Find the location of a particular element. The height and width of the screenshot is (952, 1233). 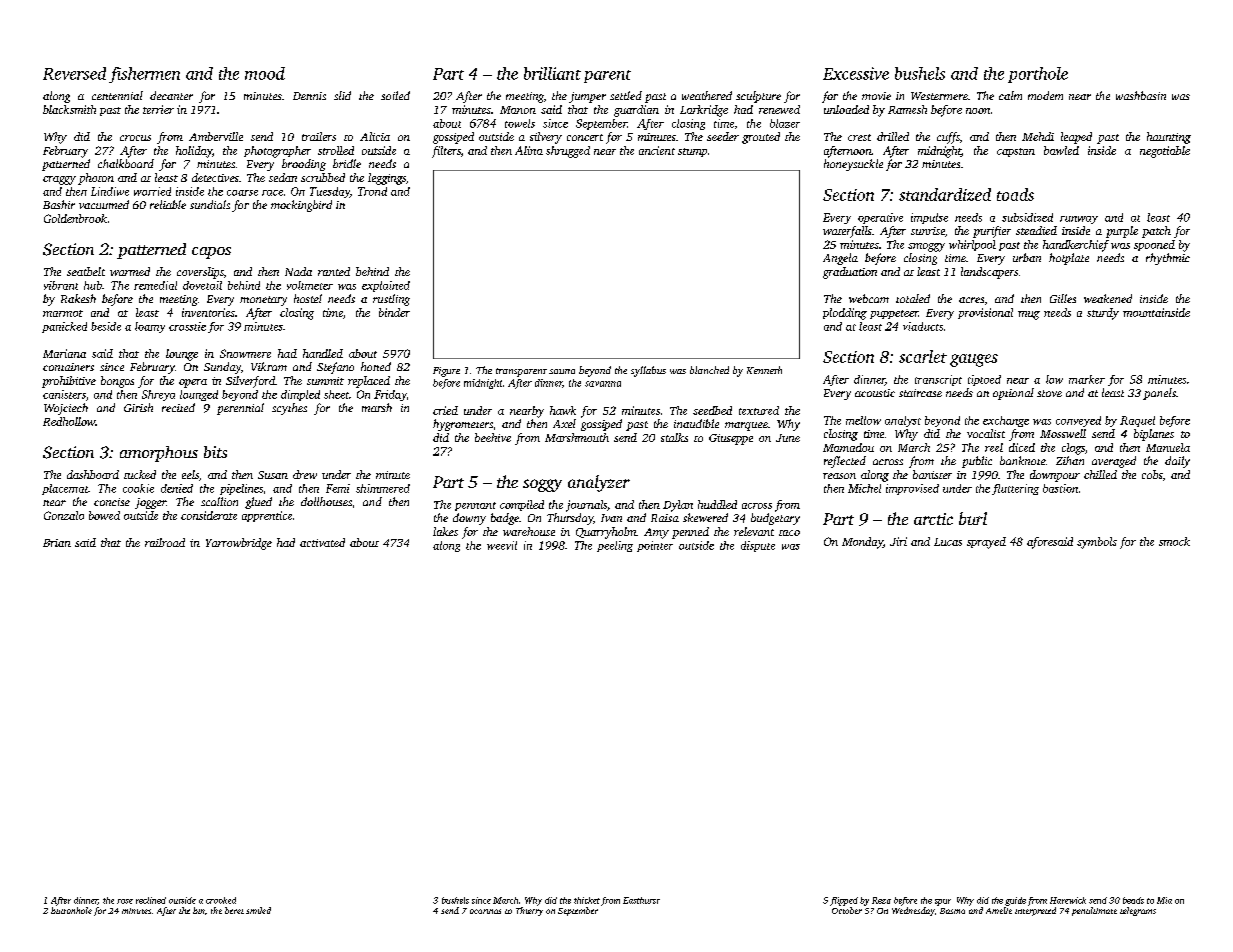

prohibitive is located at coordinates (69, 382).
